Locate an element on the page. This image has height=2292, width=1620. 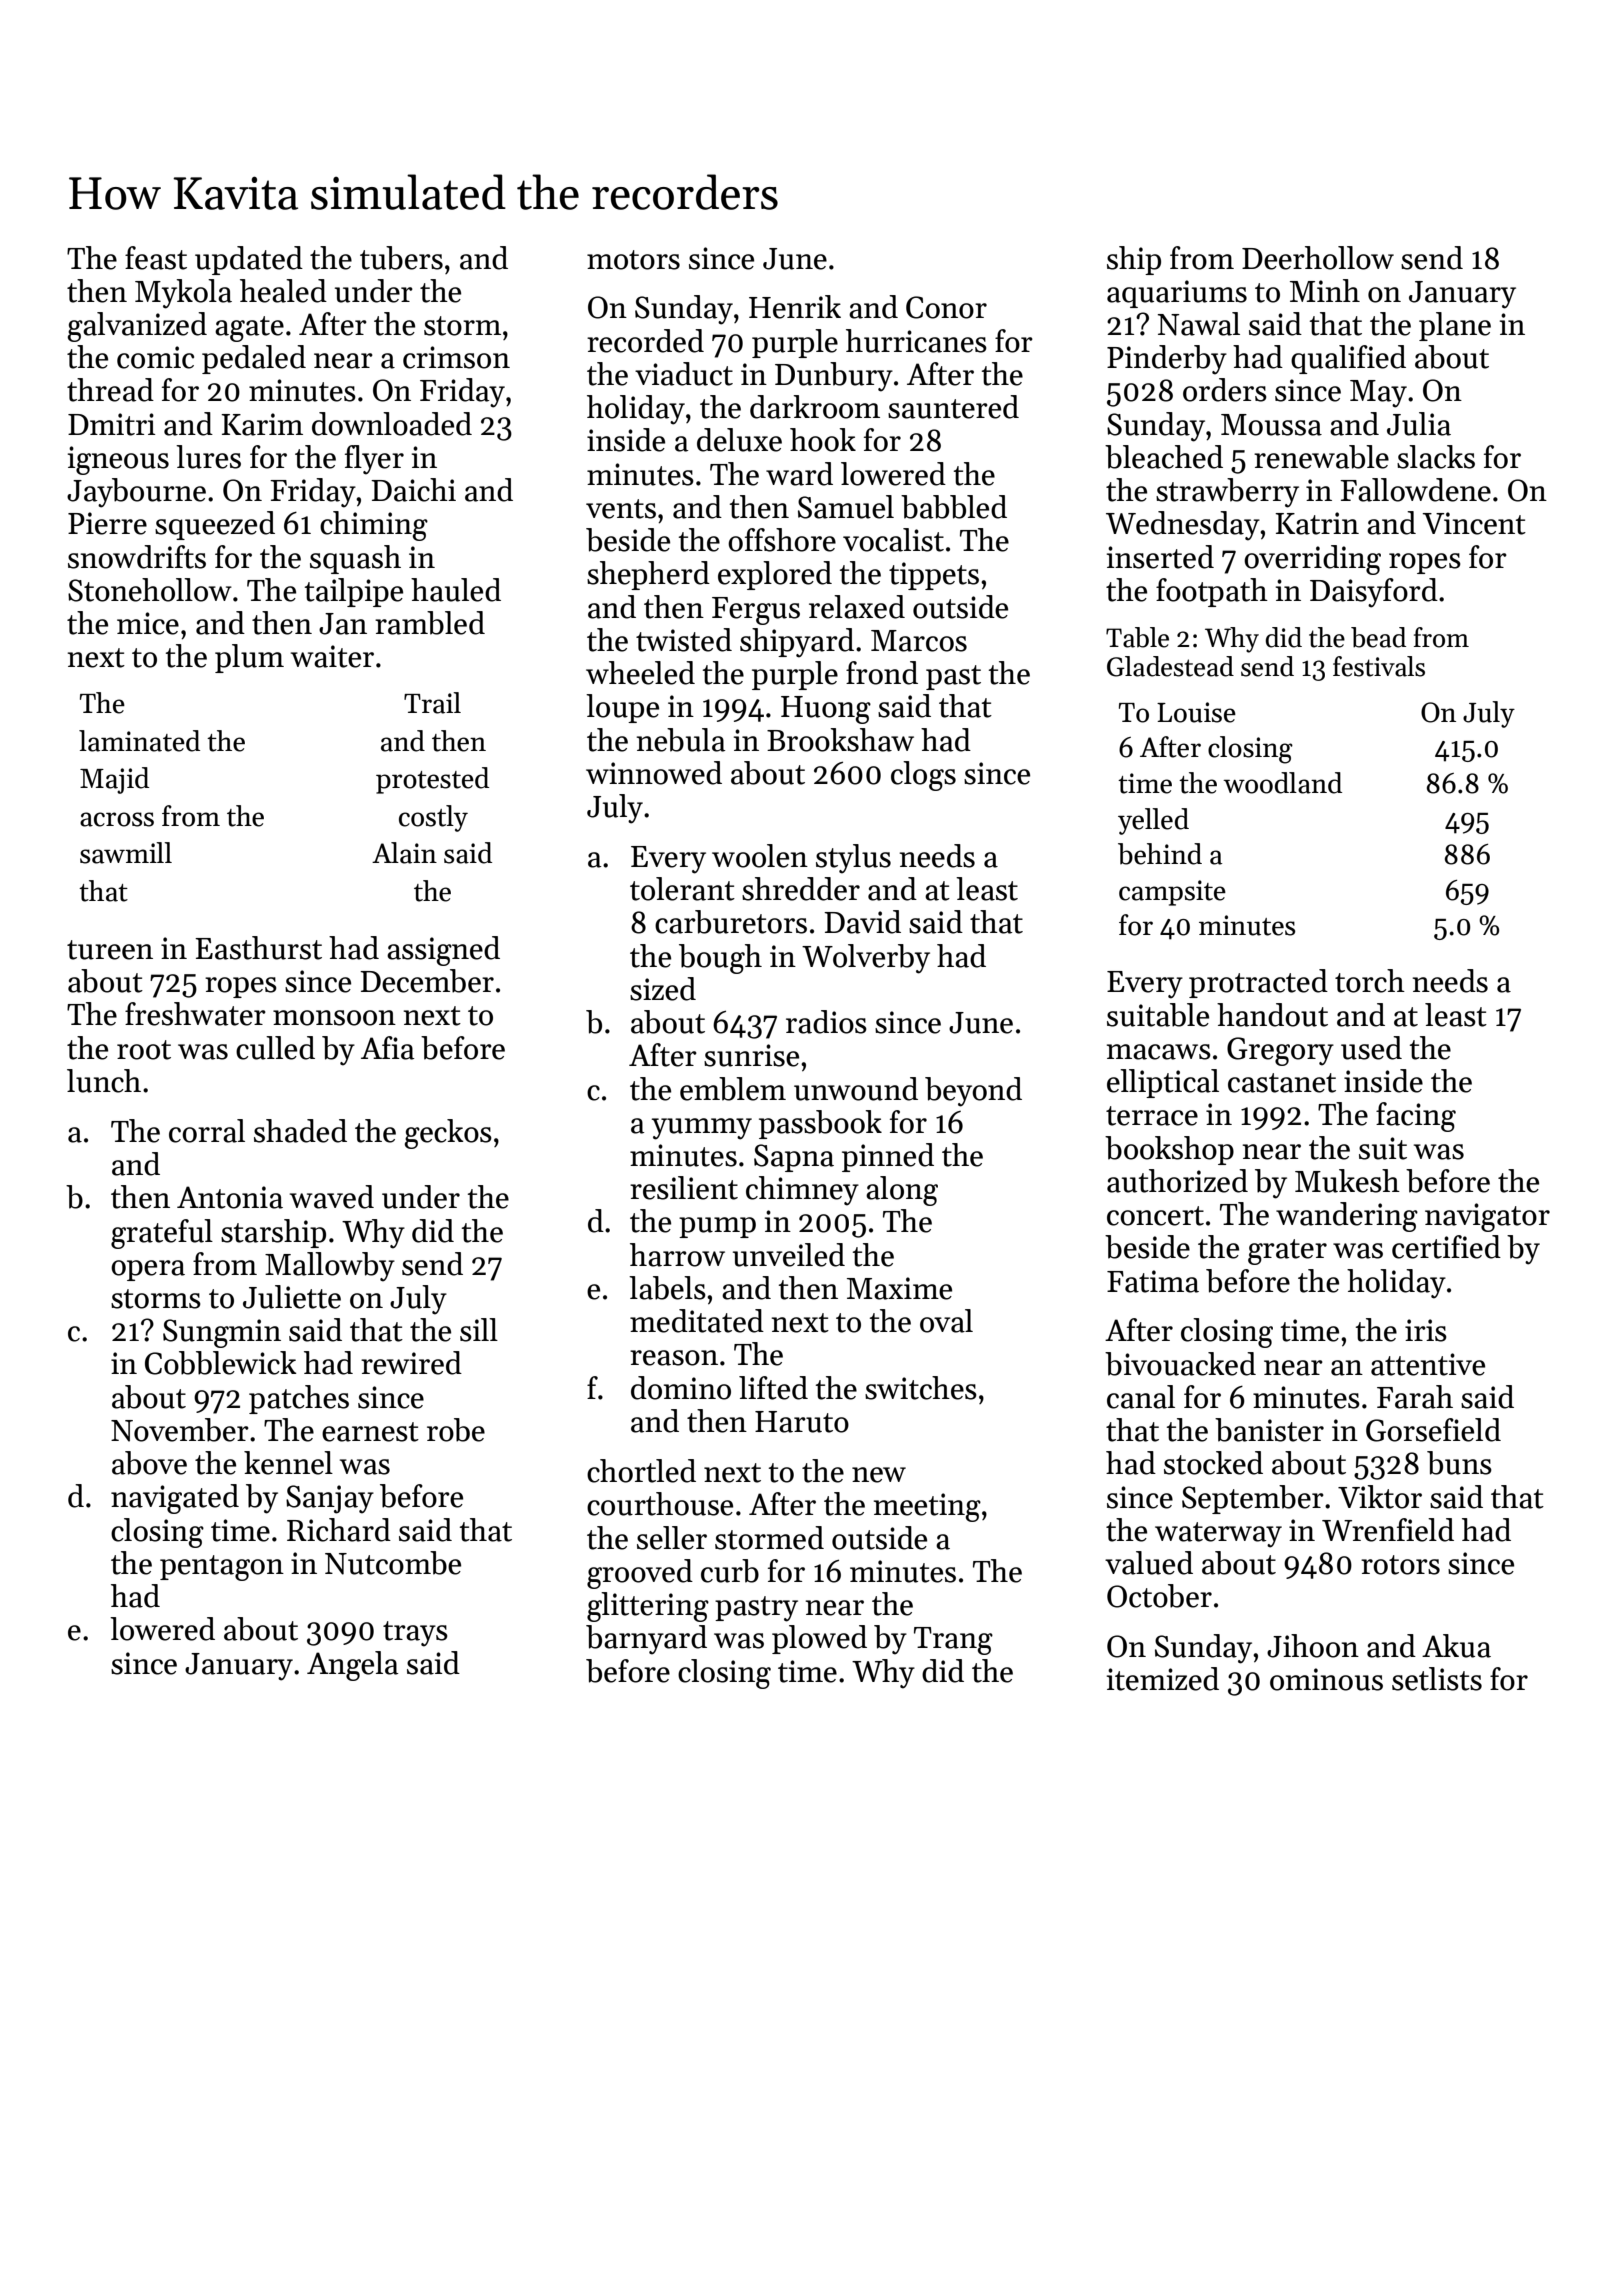
oval is located at coordinates (946, 1321).
